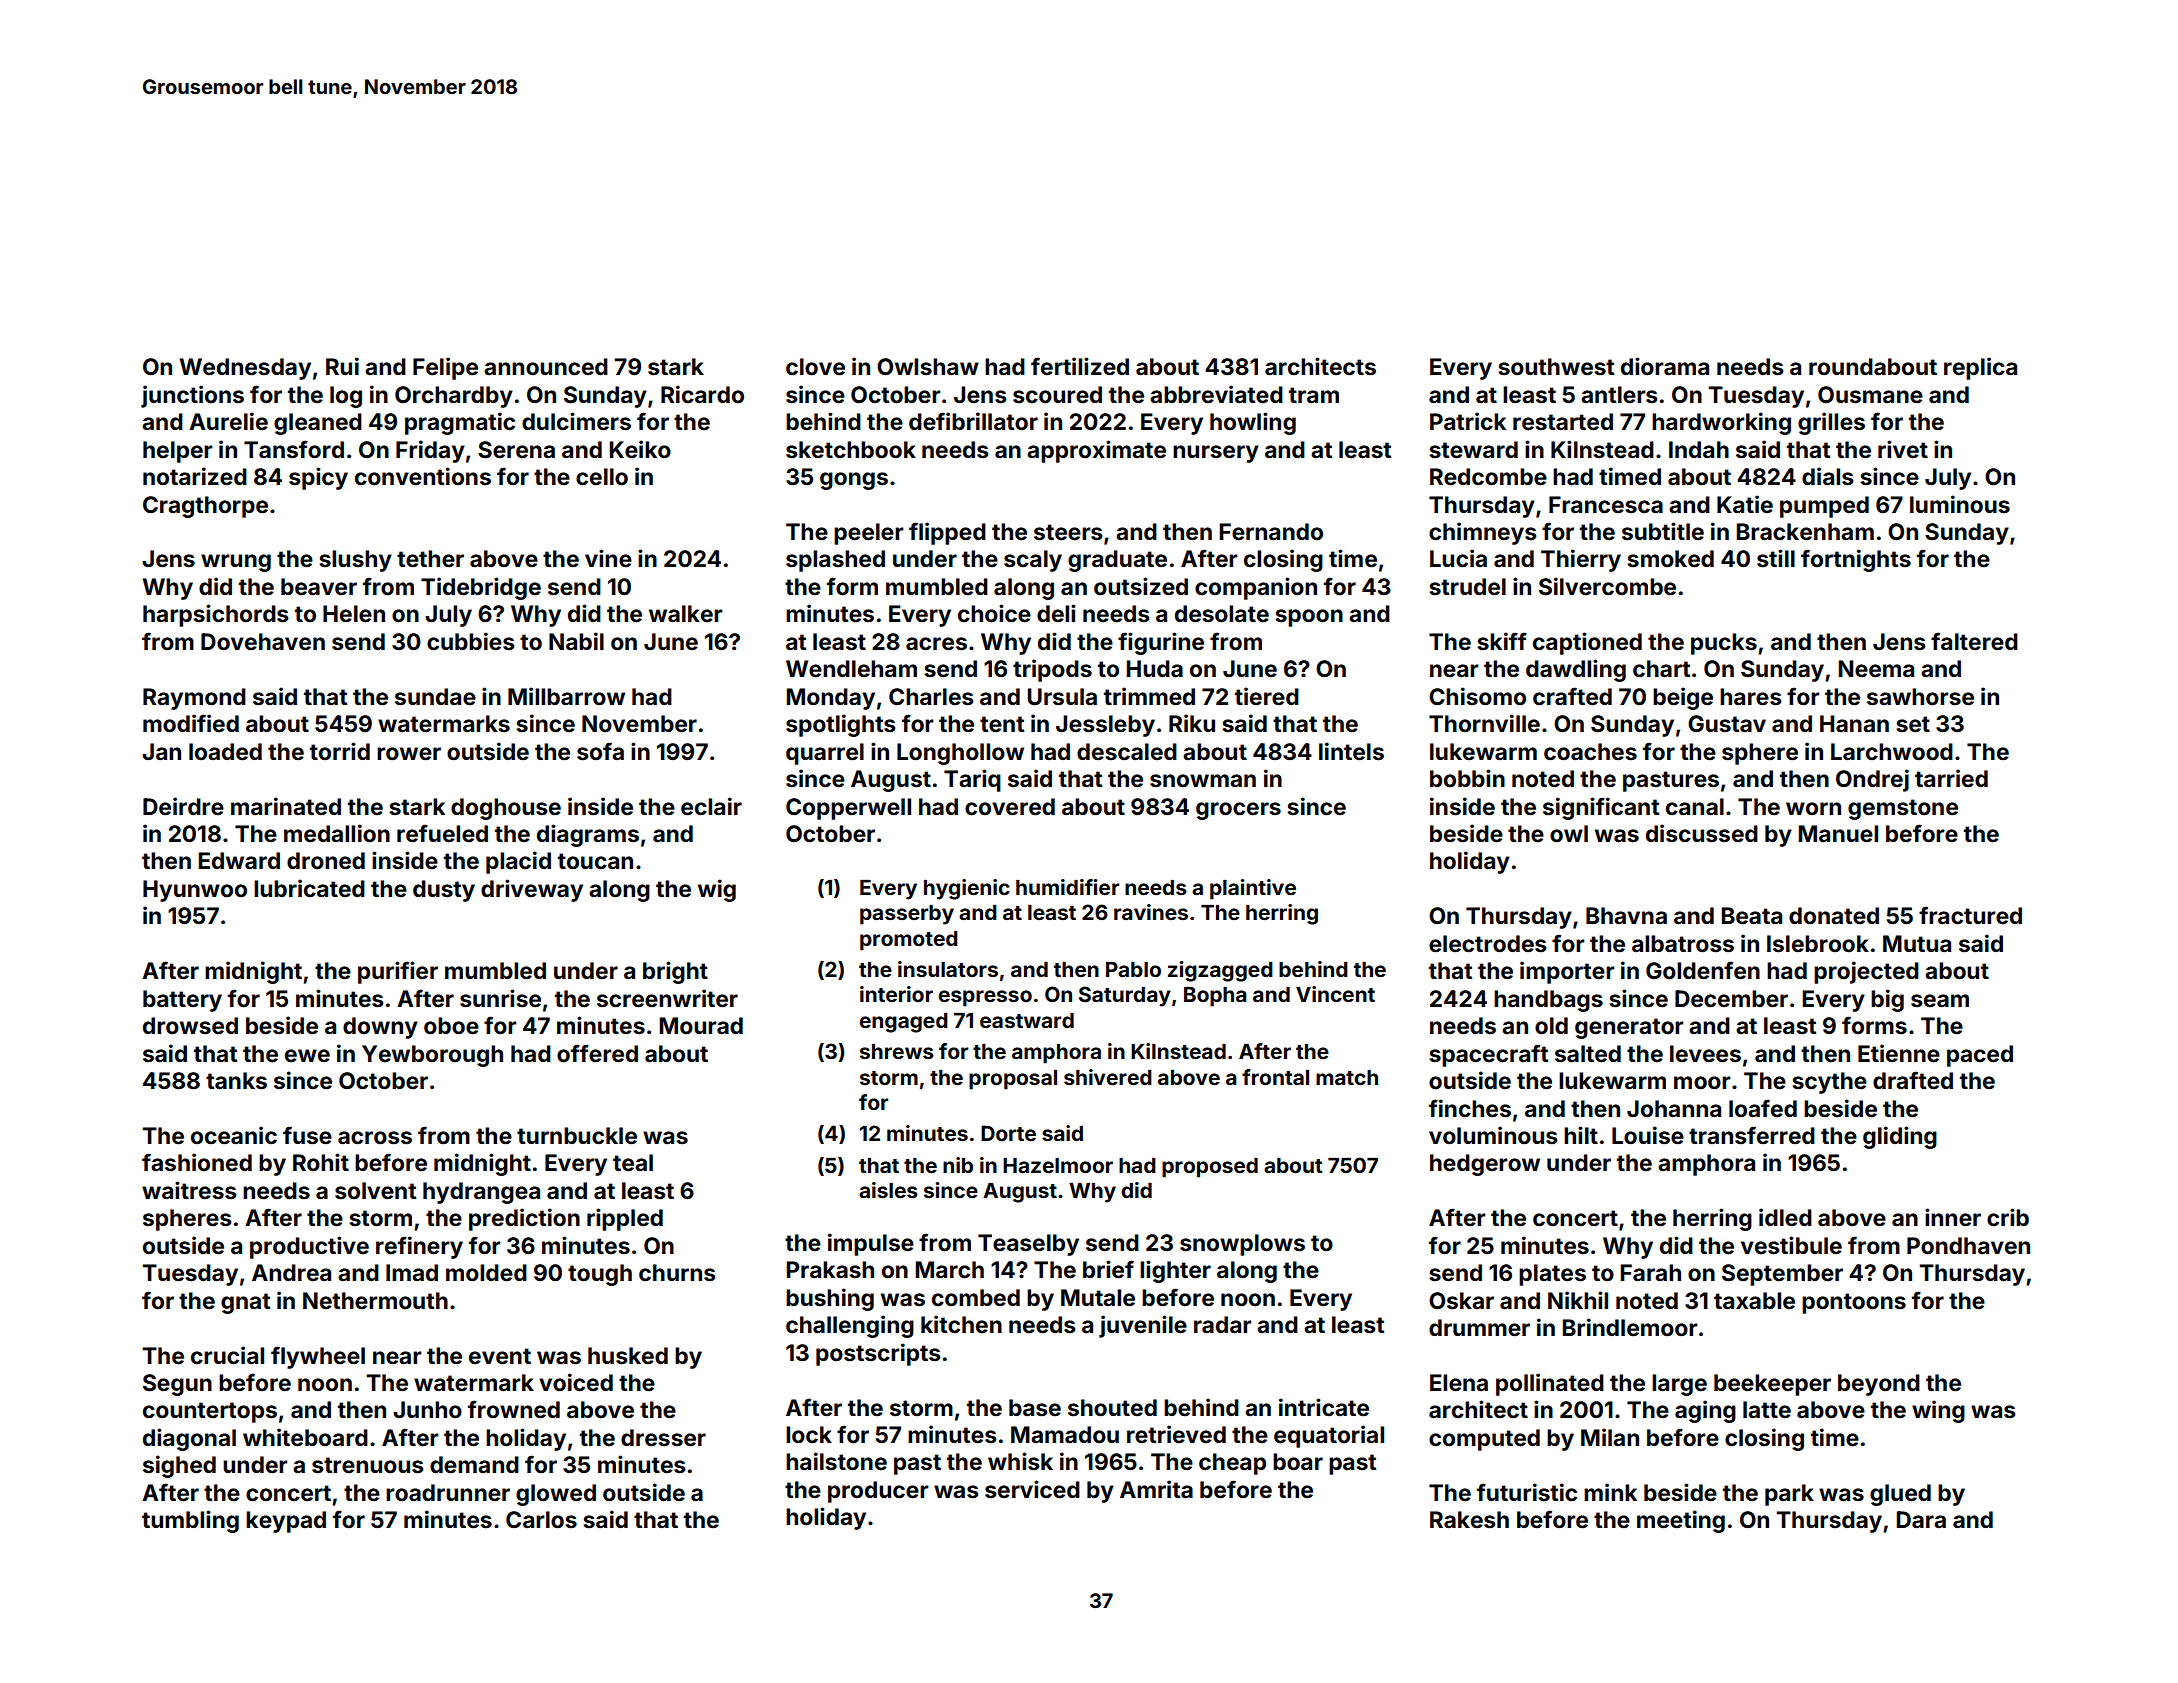 The width and height of the page is (2178, 1683). Describe the element at coordinates (309, 1247) in the page. I see `productive` at that location.
